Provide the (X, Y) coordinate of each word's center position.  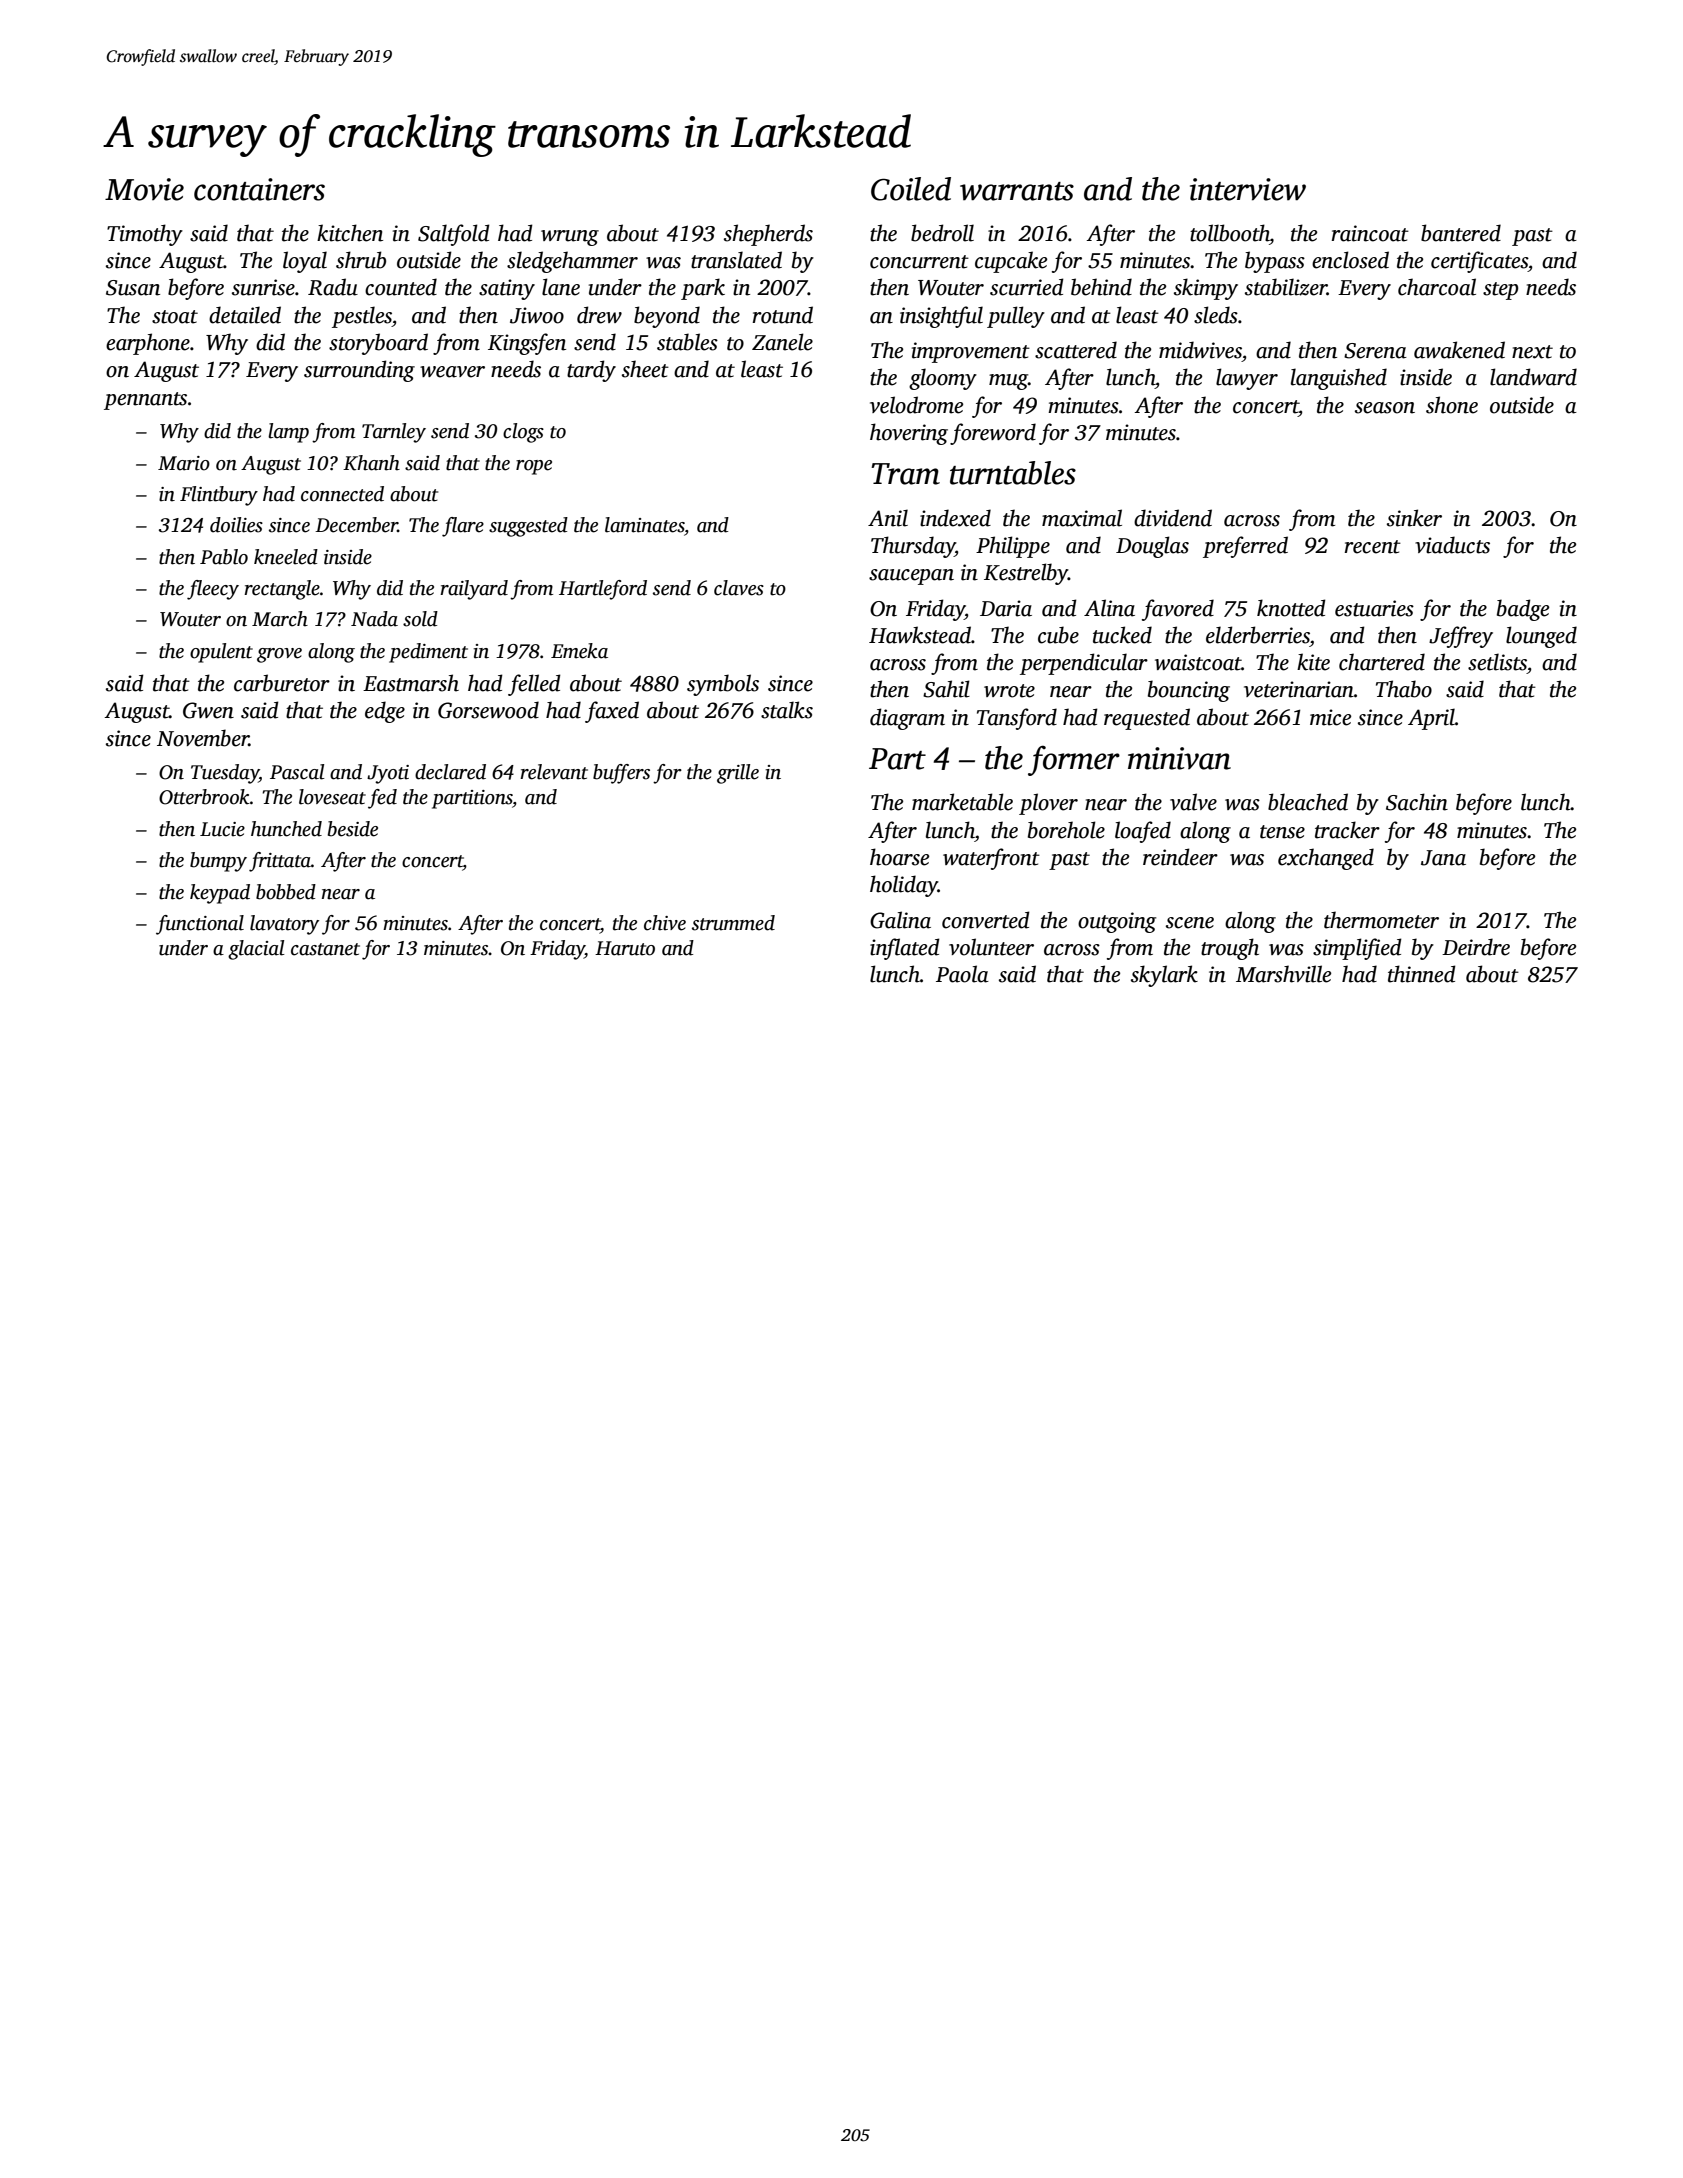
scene (1190, 923)
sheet (645, 369)
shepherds (768, 235)
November (203, 738)
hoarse (899, 857)
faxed (612, 712)
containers (259, 189)
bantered (1461, 233)
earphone (148, 344)
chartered (1382, 662)
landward (1533, 377)
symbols (723, 685)
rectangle (282, 590)
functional (200, 925)
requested (1147, 719)
